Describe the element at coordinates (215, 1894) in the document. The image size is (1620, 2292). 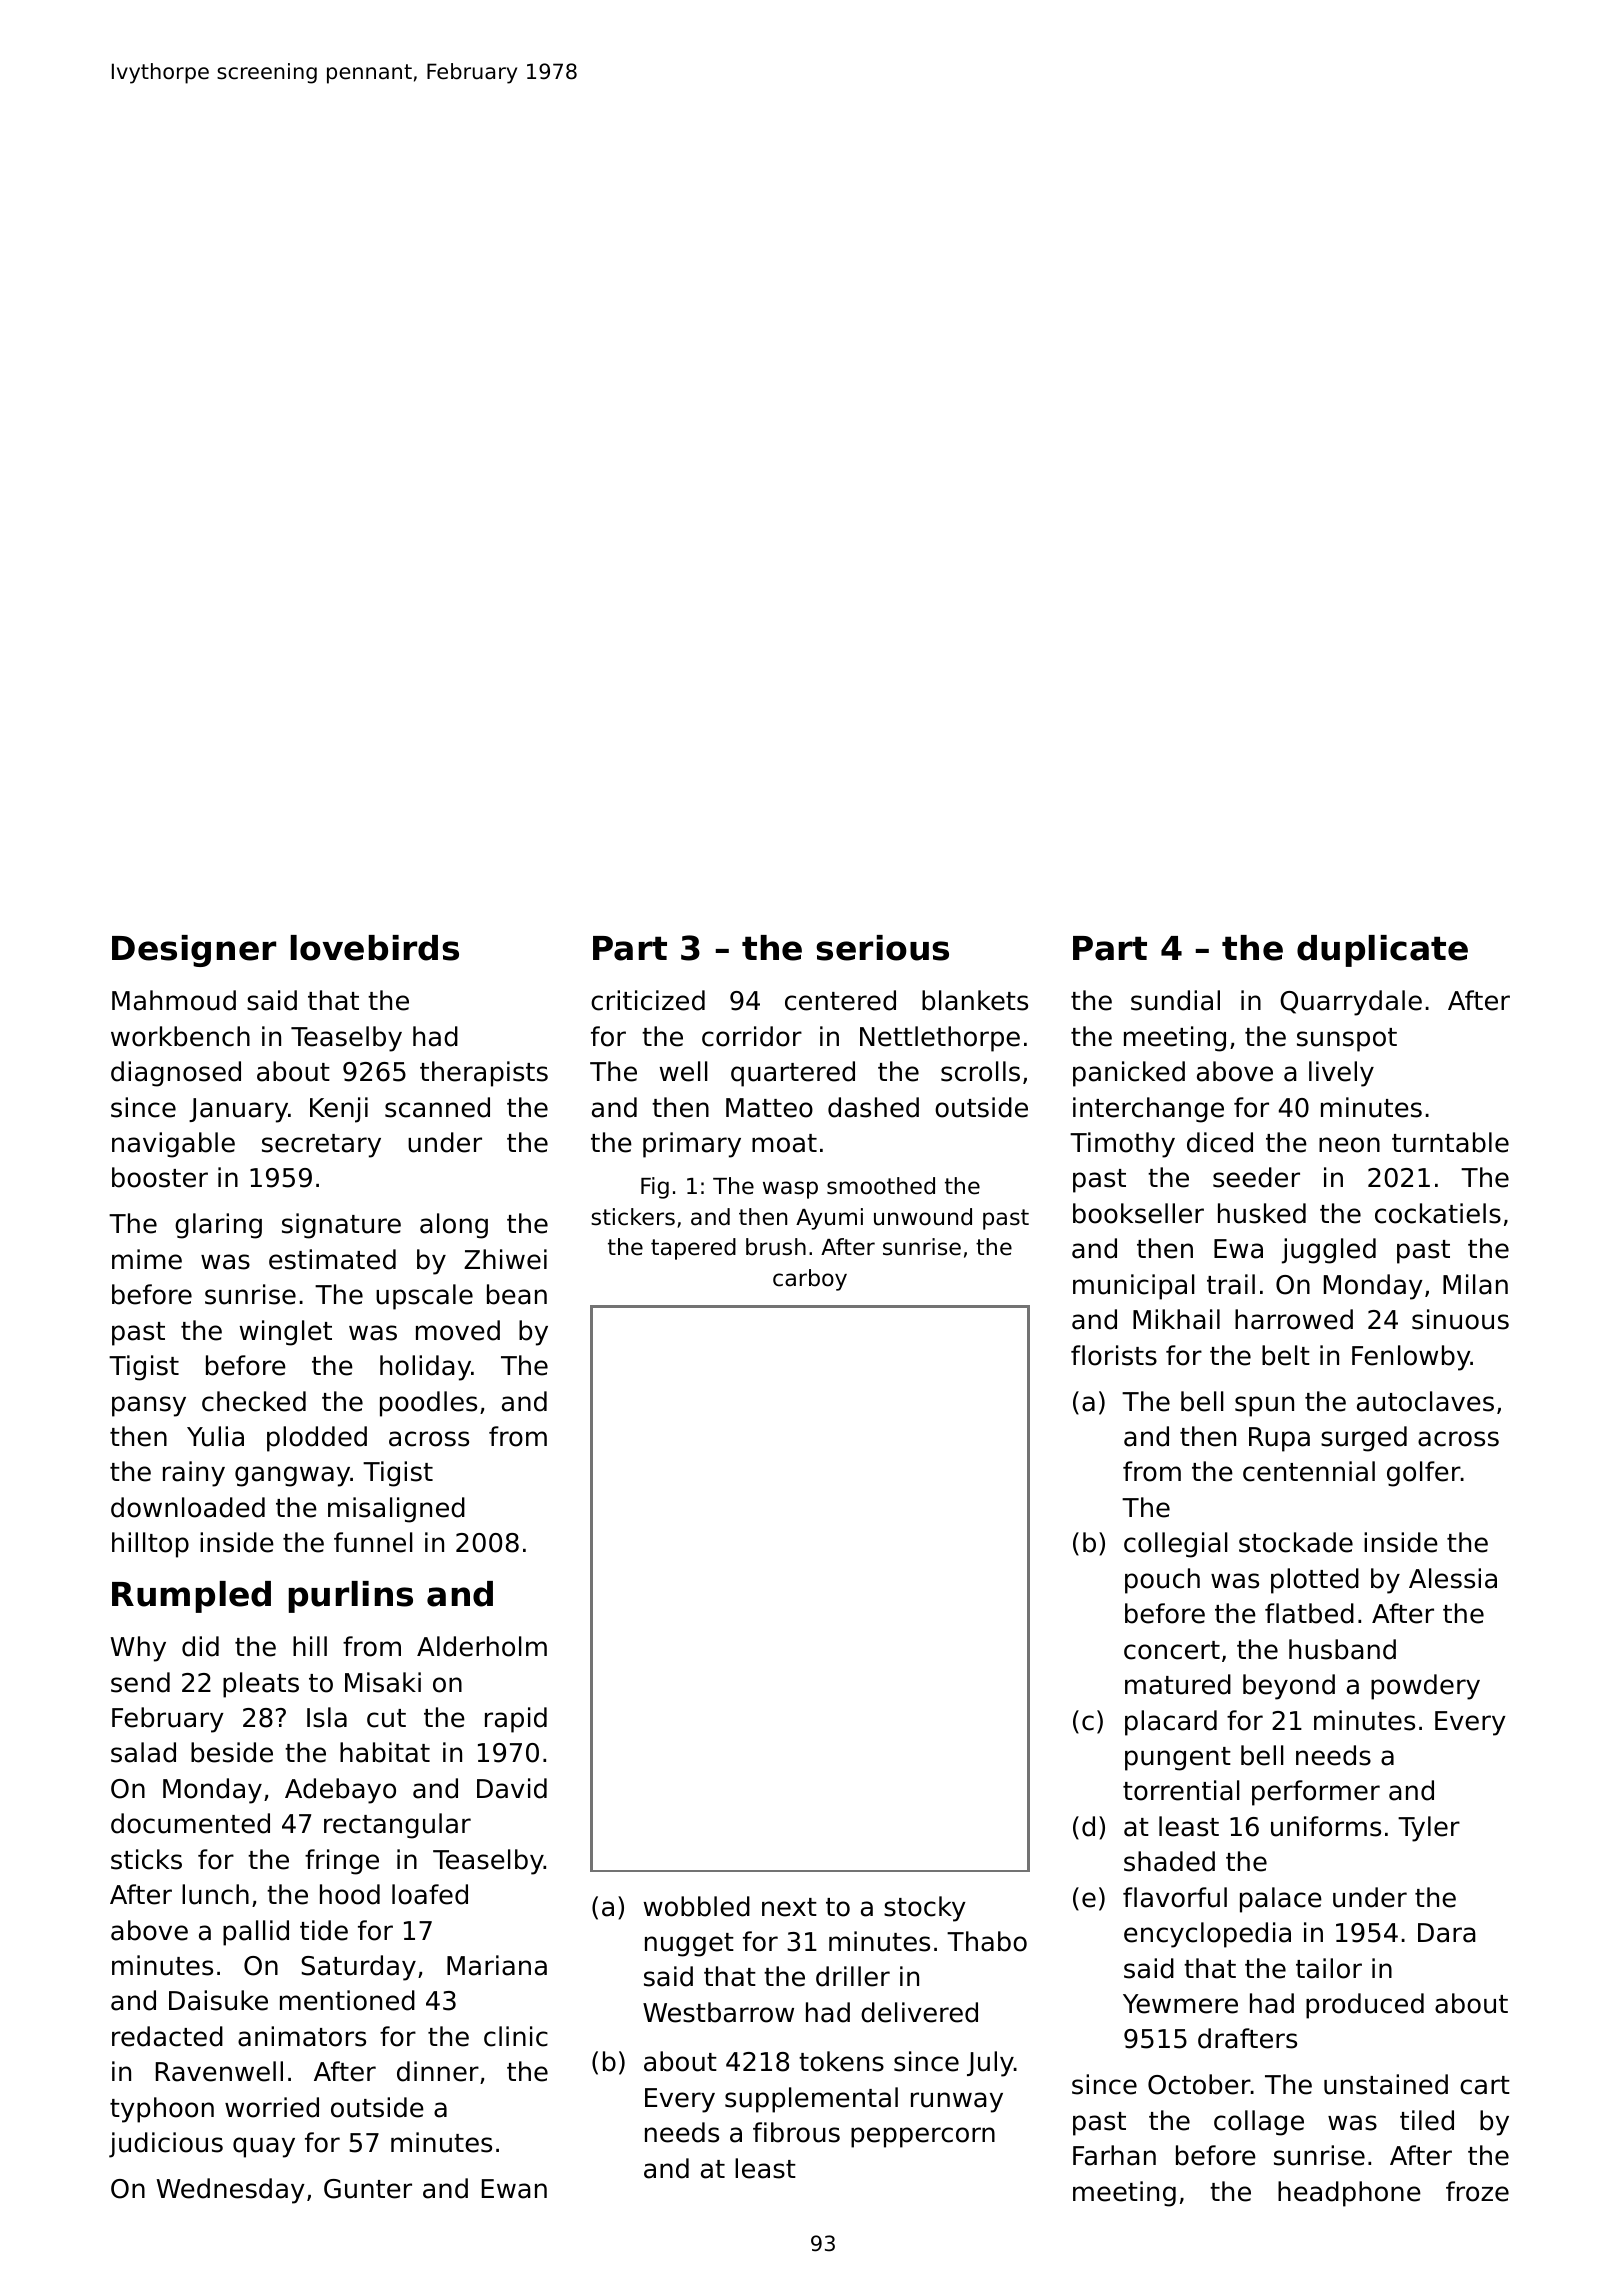
I see `lunch` at that location.
